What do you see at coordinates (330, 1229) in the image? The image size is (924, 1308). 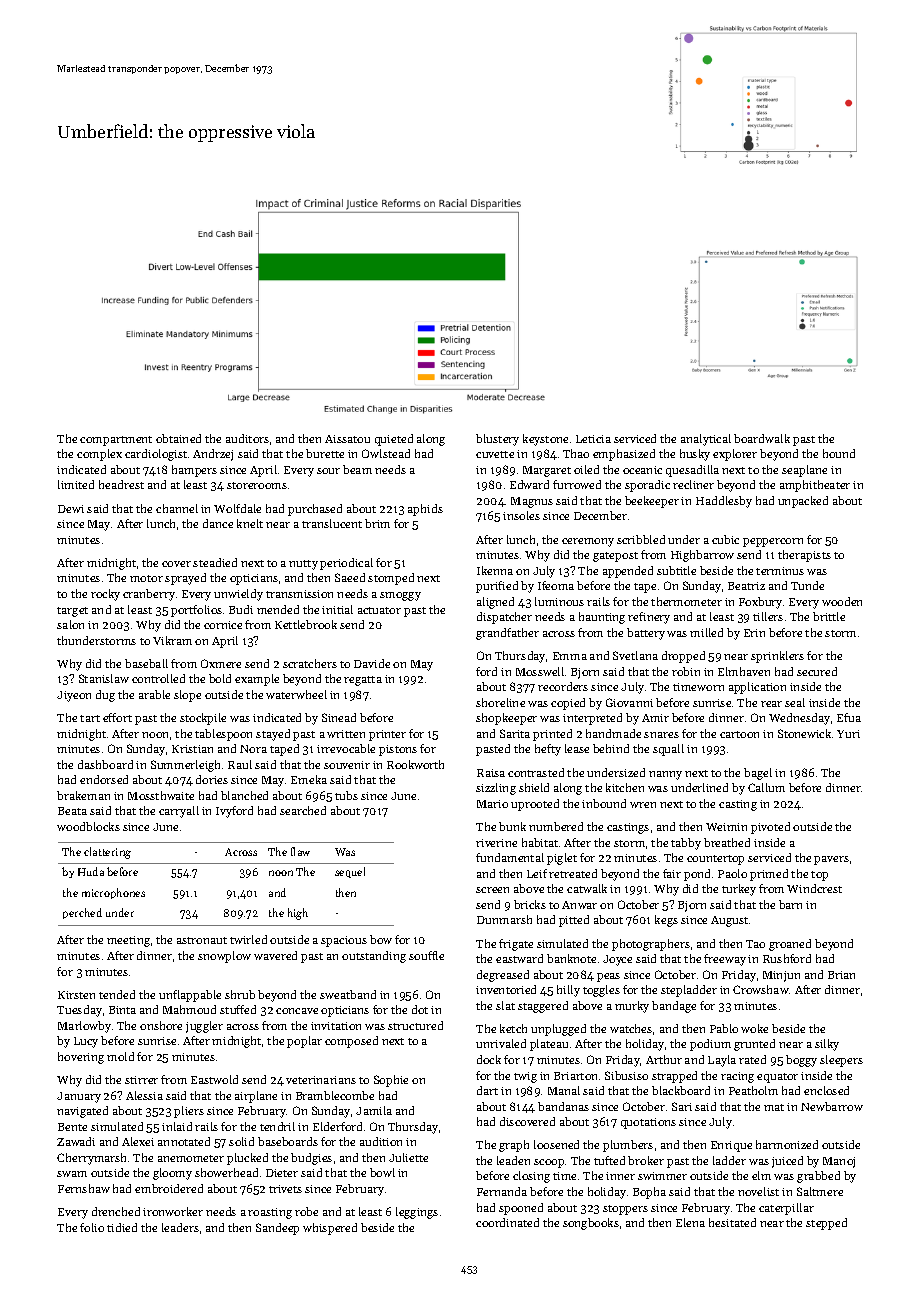 I see `whispered` at bounding box center [330, 1229].
